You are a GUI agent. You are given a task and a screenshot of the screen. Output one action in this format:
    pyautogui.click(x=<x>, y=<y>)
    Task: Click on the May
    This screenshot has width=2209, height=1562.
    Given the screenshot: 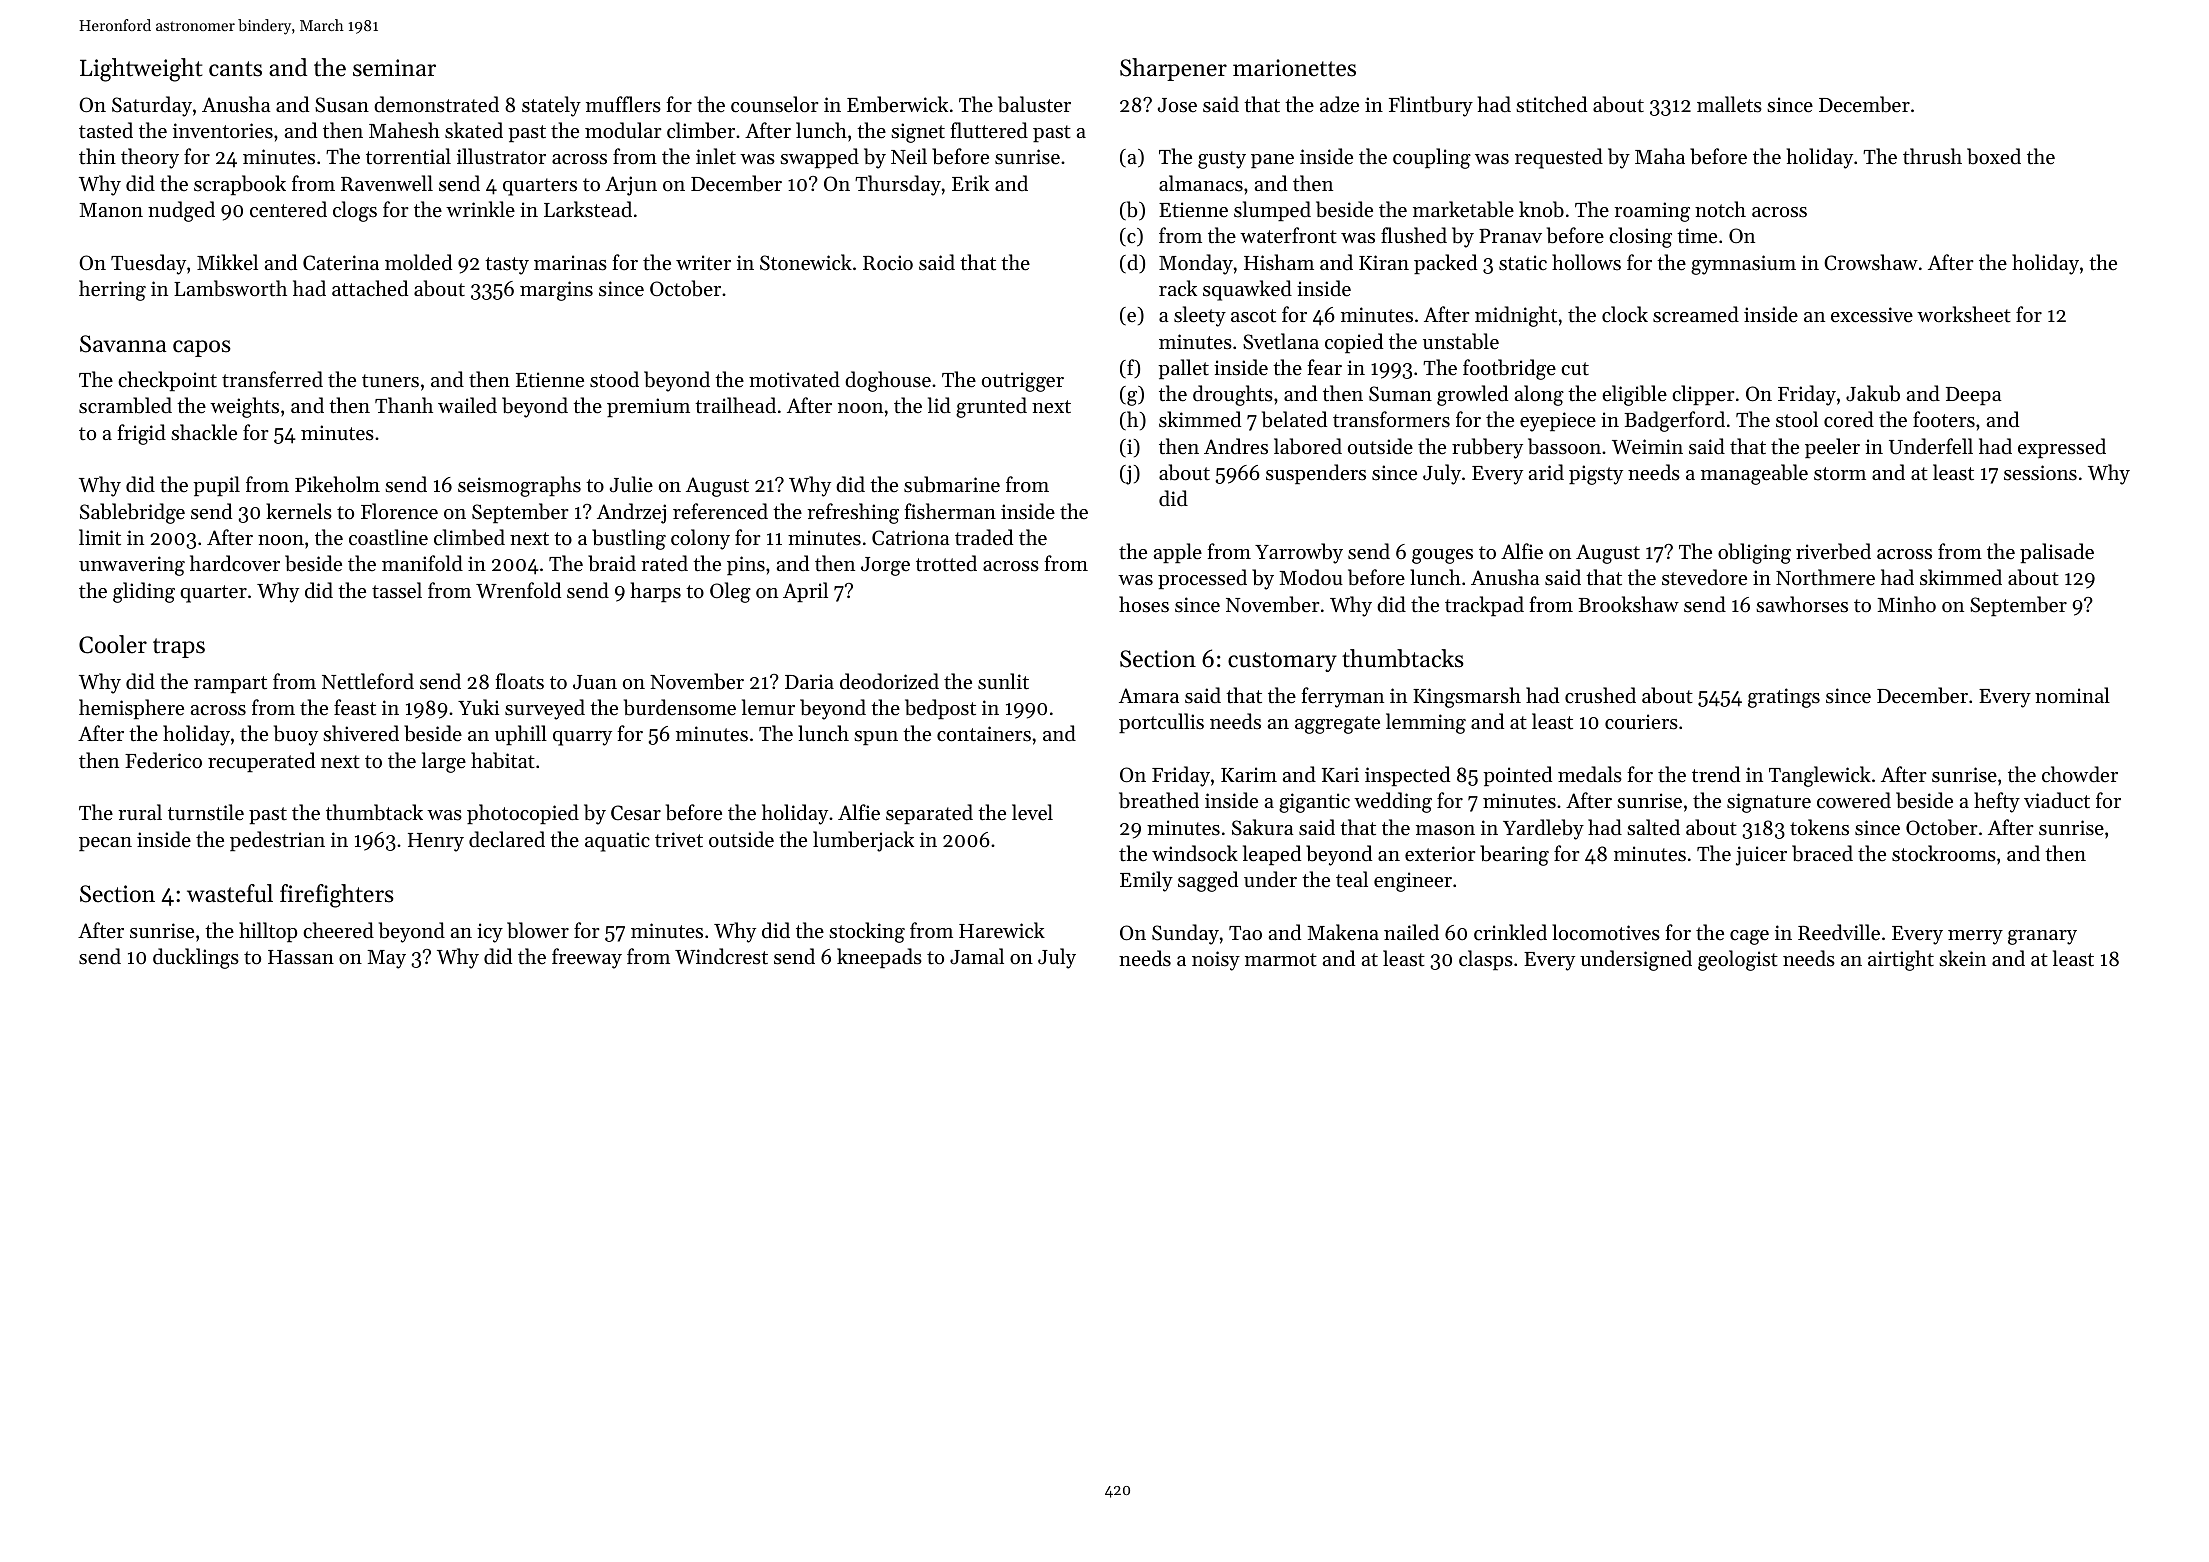 What is the action you would take?
    pyautogui.click(x=386, y=959)
